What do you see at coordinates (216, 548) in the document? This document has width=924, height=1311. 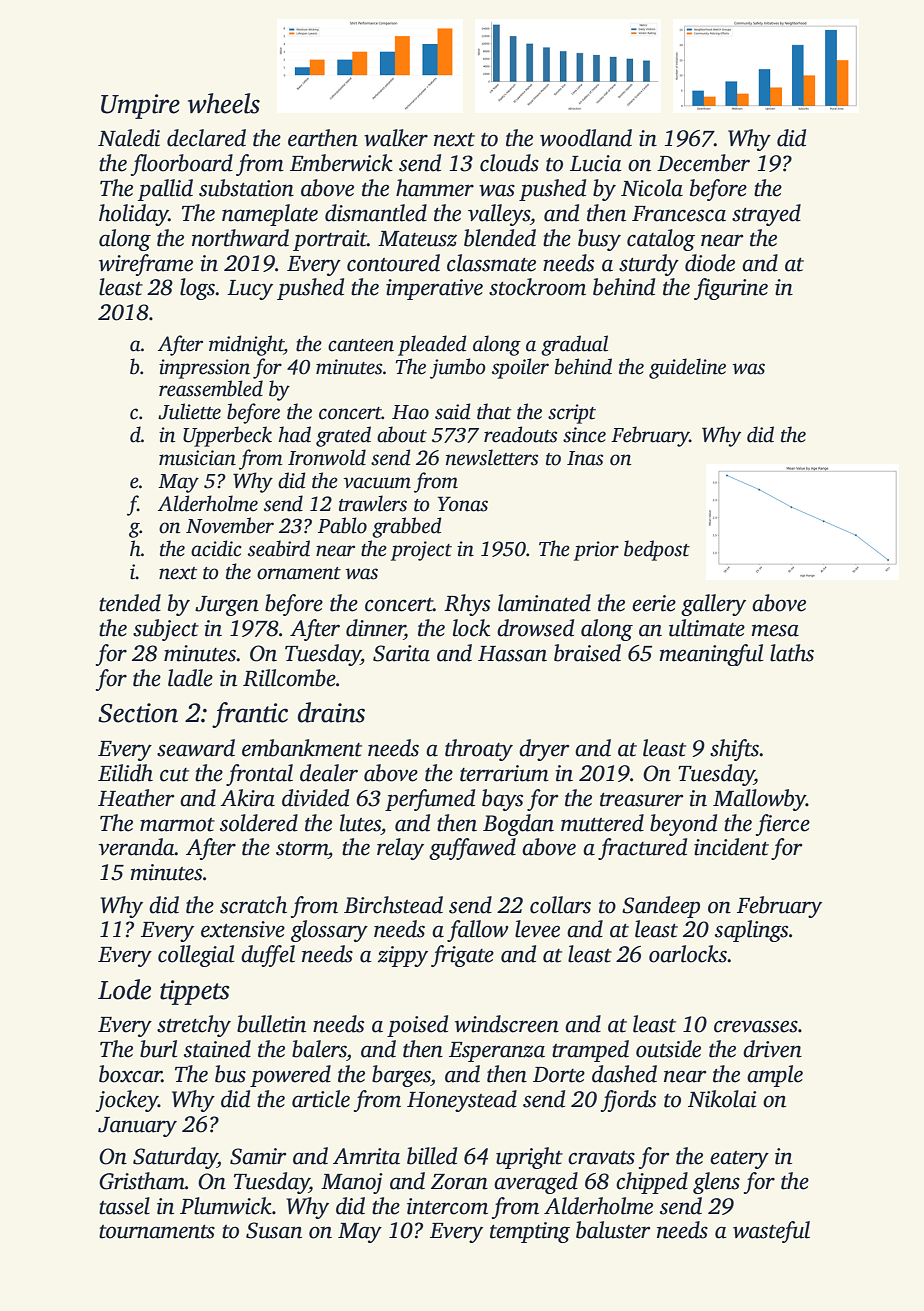 I see `acidic` at bounding box center [216, 548].
